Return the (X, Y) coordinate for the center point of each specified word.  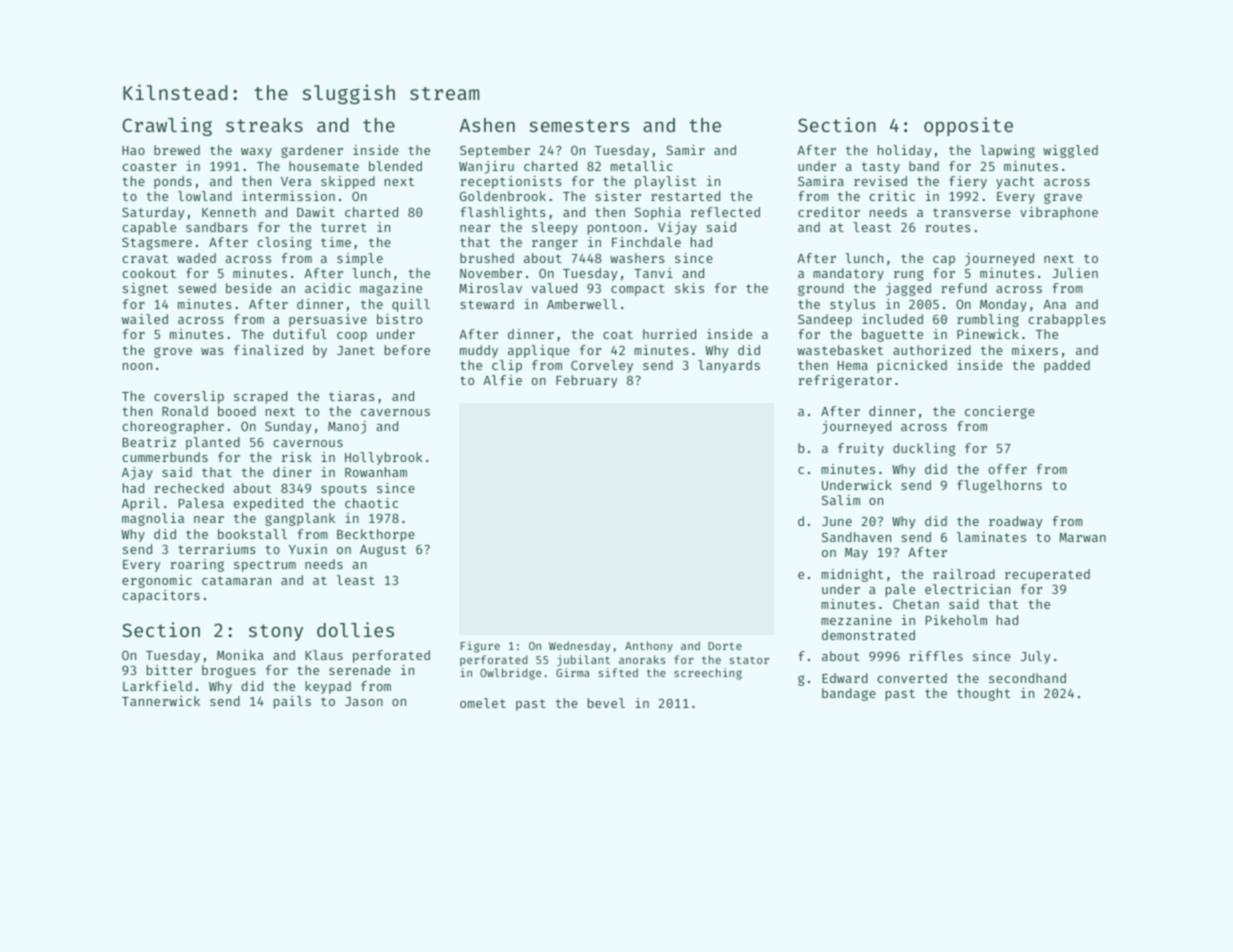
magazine (391, 289)
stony (276, 632)
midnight (852, 575)
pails (292, 702)
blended (395, 166)
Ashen (487, 125)
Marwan (1082, 537)
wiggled (1070, 151)
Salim (841, 500)
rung (909, 275)
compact (638, 290)
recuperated (1047, 575)
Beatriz (149, 442)
